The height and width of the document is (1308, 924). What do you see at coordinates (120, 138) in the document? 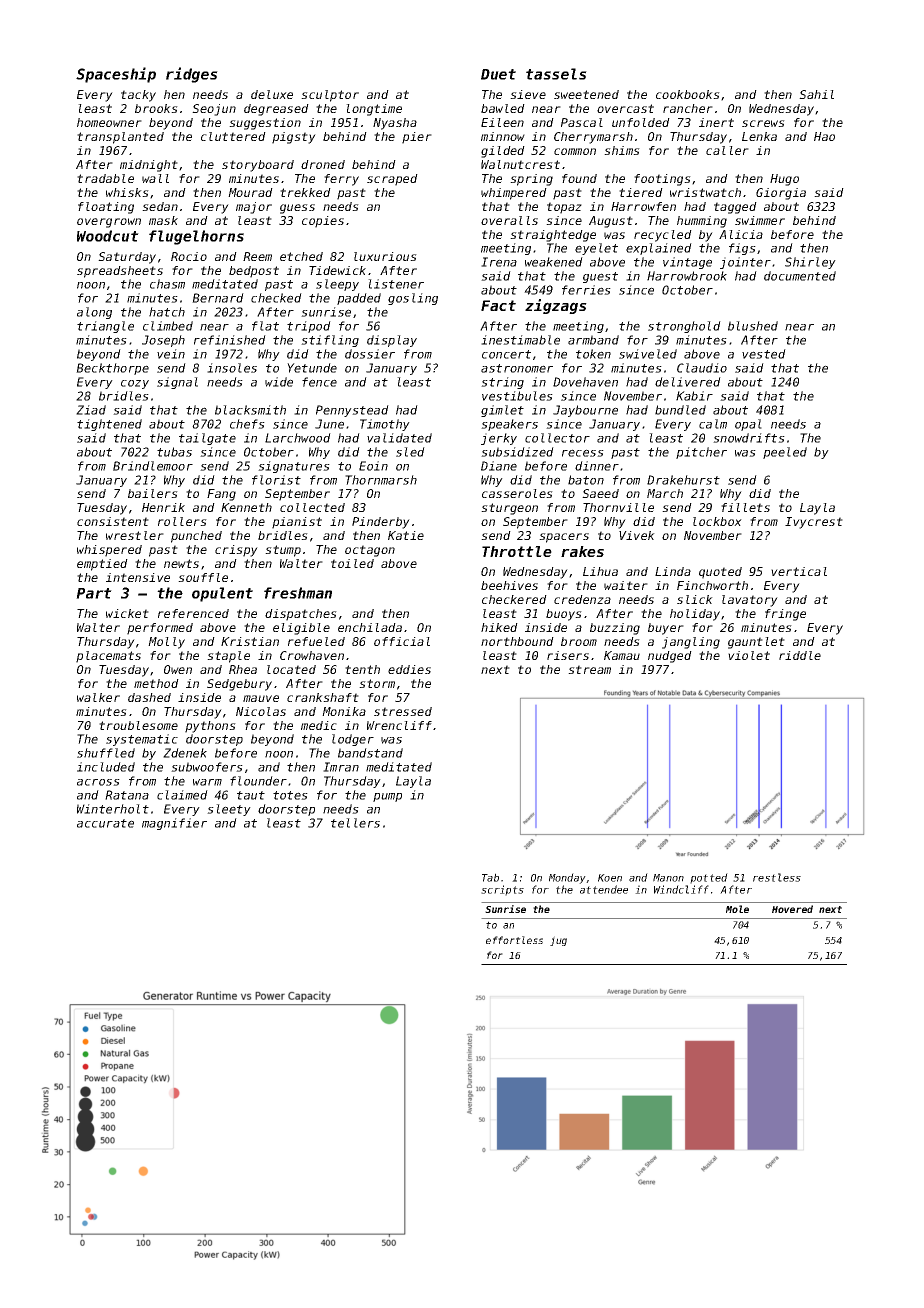
I see `transplanted` at bounding box center [120, 138].
